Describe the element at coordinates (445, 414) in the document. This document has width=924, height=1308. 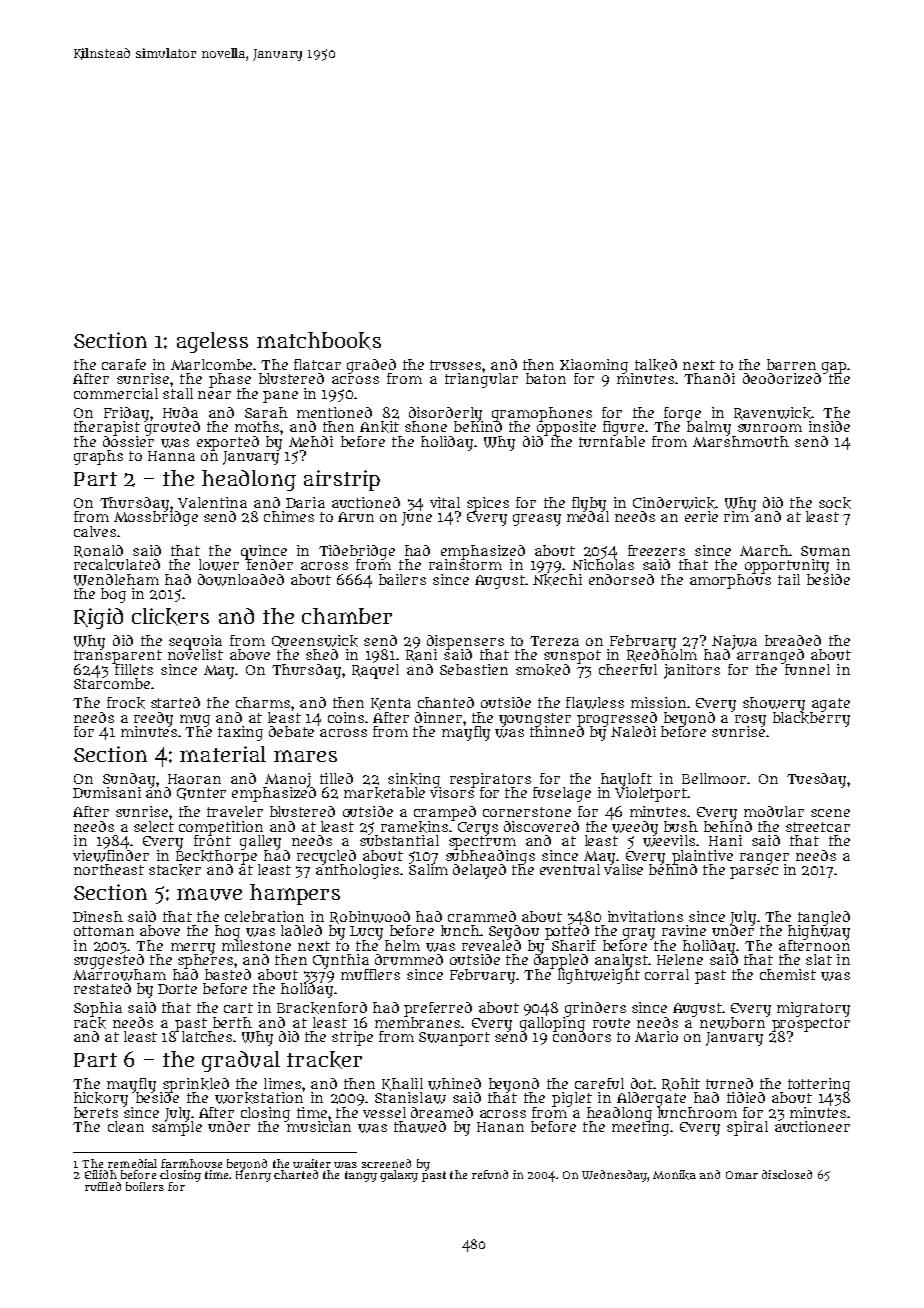
I see `disorderly` at that location.
